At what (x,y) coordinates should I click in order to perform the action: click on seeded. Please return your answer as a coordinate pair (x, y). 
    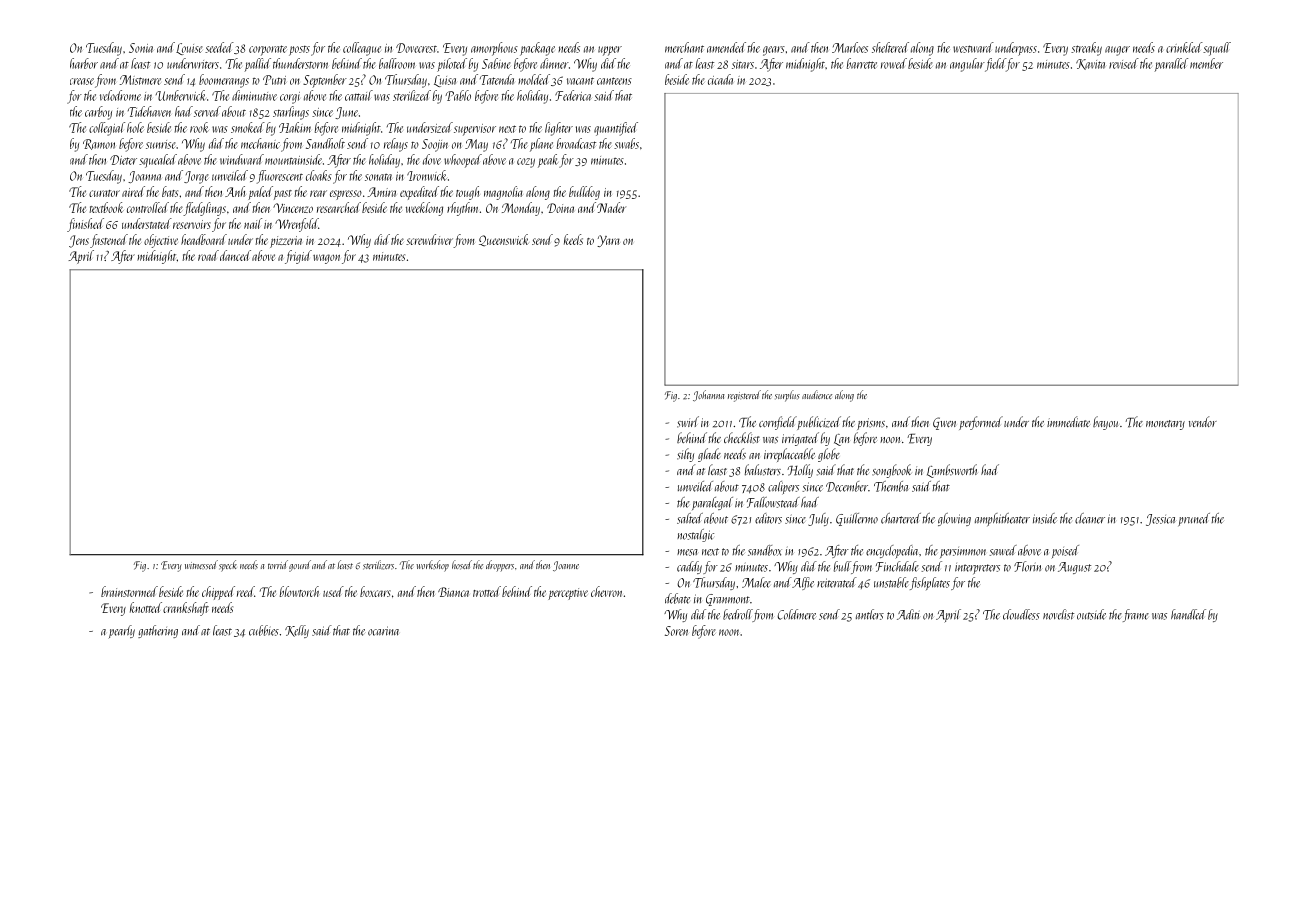
    Looking at the image, I should click on (219, 47).
